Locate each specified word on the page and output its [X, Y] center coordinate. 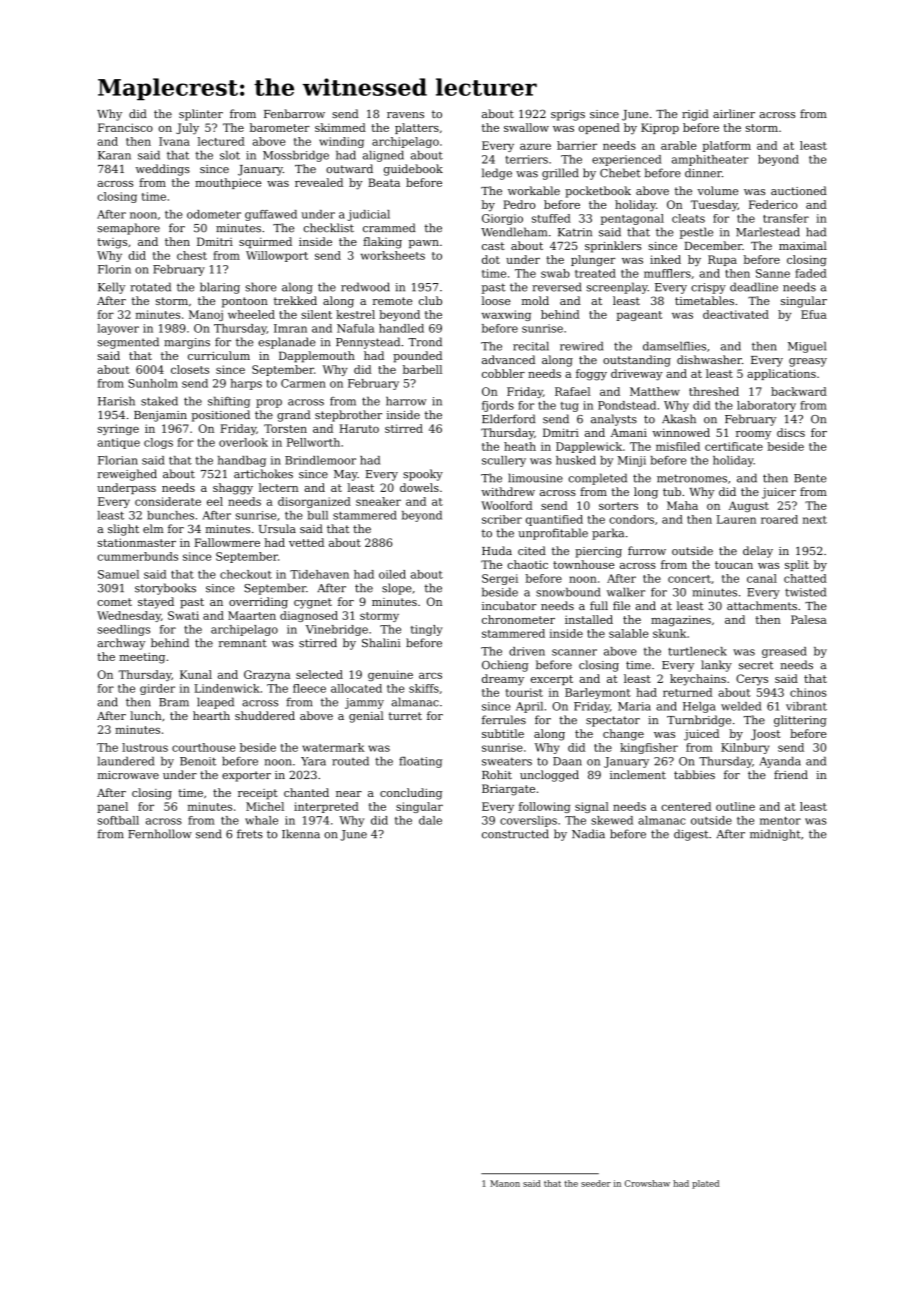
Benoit [198, 761]
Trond [425, 342]
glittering [800, 721]
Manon [505, 1183]
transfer [786, 218]
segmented [128, 343]
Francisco [125, 127]
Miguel [807, 347]
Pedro [519, 204]
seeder [596, 1183]
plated [705, 1184]
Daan [567, 761]
